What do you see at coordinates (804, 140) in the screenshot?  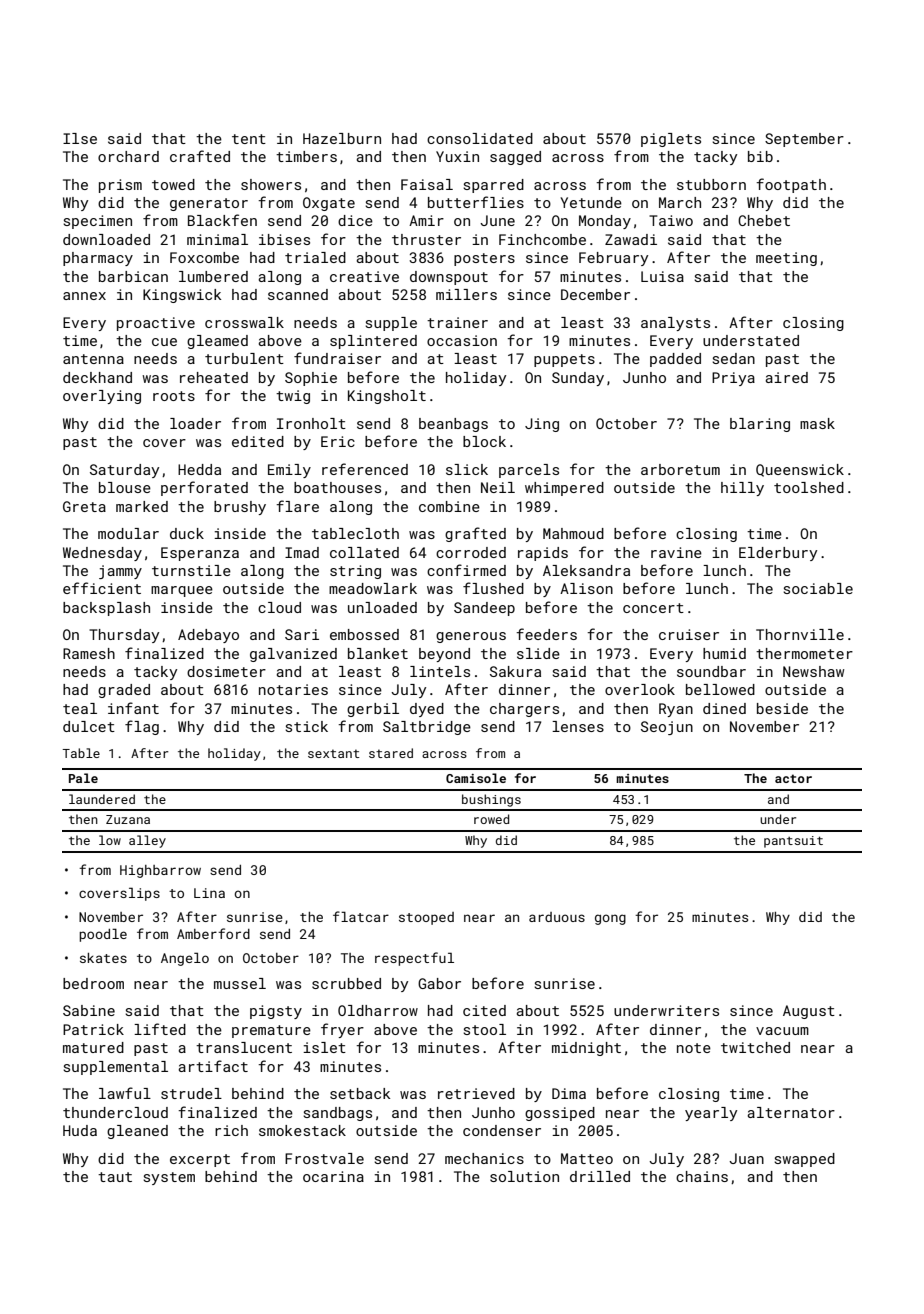 I see `September` at bounding box center [804, 140].
